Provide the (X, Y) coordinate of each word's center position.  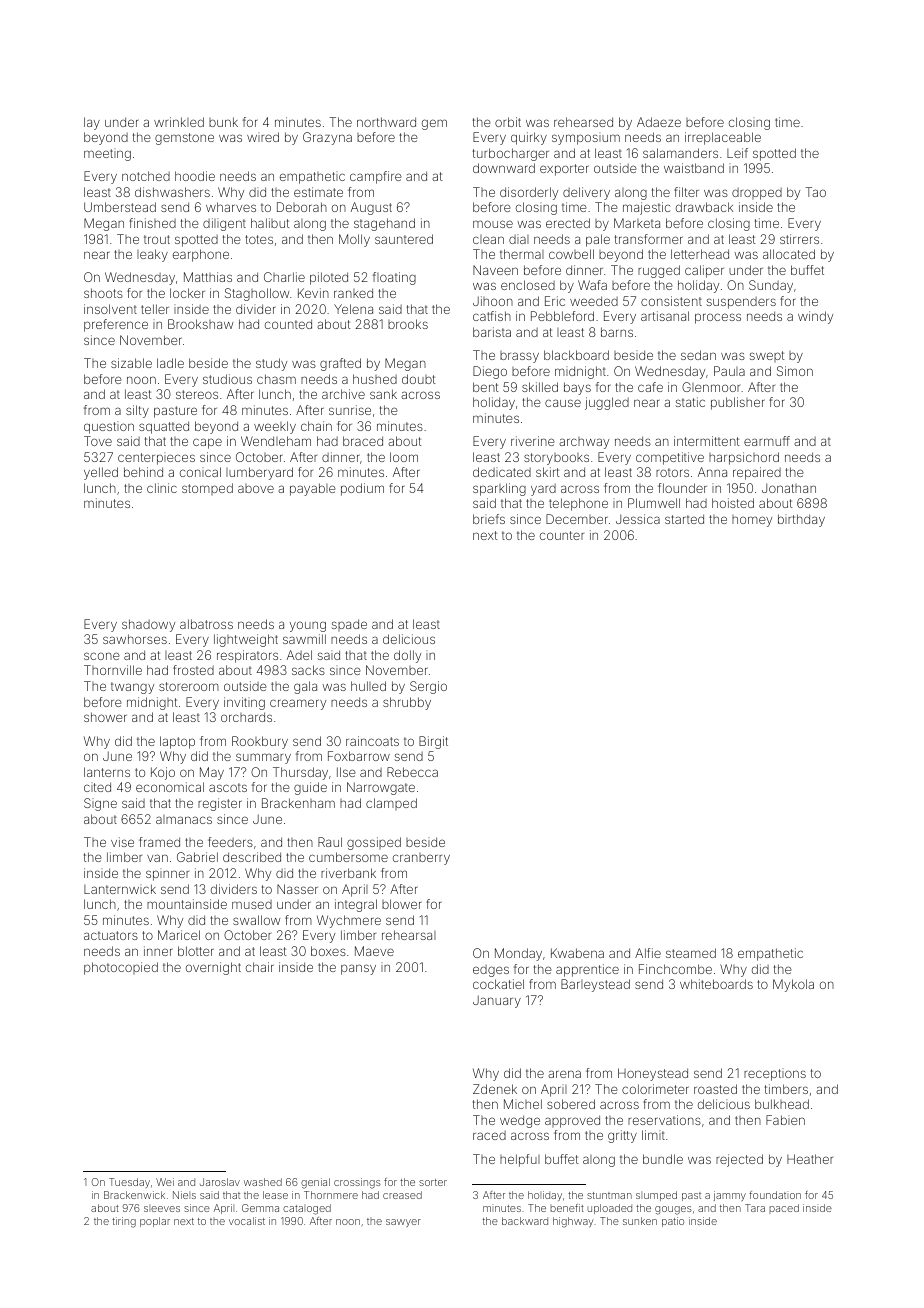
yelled (101, 473)
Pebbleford (562, 316)
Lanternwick (120, 889)
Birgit (433, 742)
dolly (407, 656)
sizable (131, 363)
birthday (801, 520)
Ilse (346, 772)
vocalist (247, 1221)
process (718, 318)
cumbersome (348, 857)
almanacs (184, 819)
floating (394, 278)
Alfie (648, 953)
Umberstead (120, 207)
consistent (671, 301)
